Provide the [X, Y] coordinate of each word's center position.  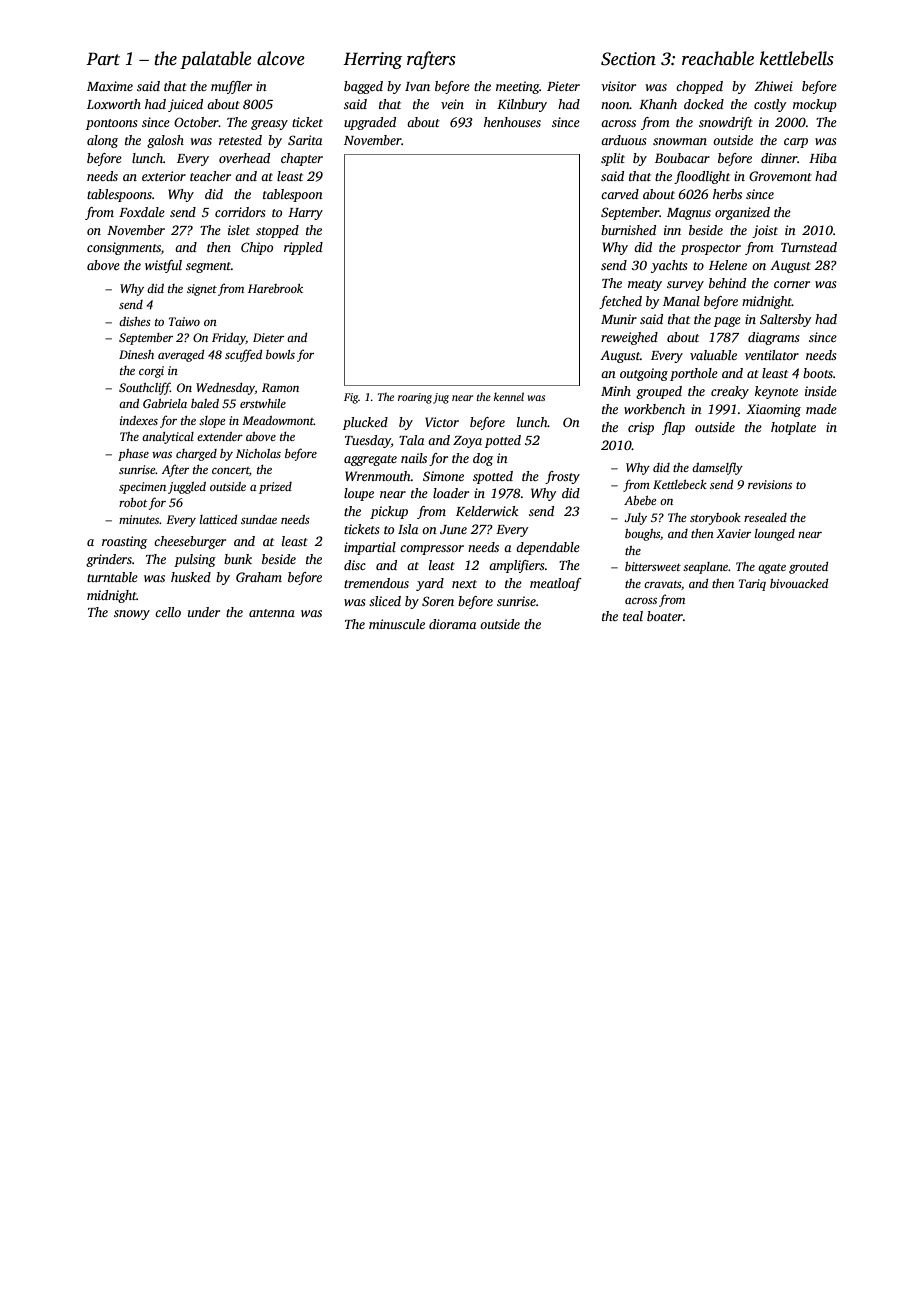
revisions [770, 484]
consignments [124, 248]
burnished [628, 230]
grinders [109, 560]
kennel [509, 396]
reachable [718, 58]
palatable [216, 60]
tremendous [376, 583]
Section [628, 59]
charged [196, 455]
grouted [808, 568]
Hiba [823, 158]
